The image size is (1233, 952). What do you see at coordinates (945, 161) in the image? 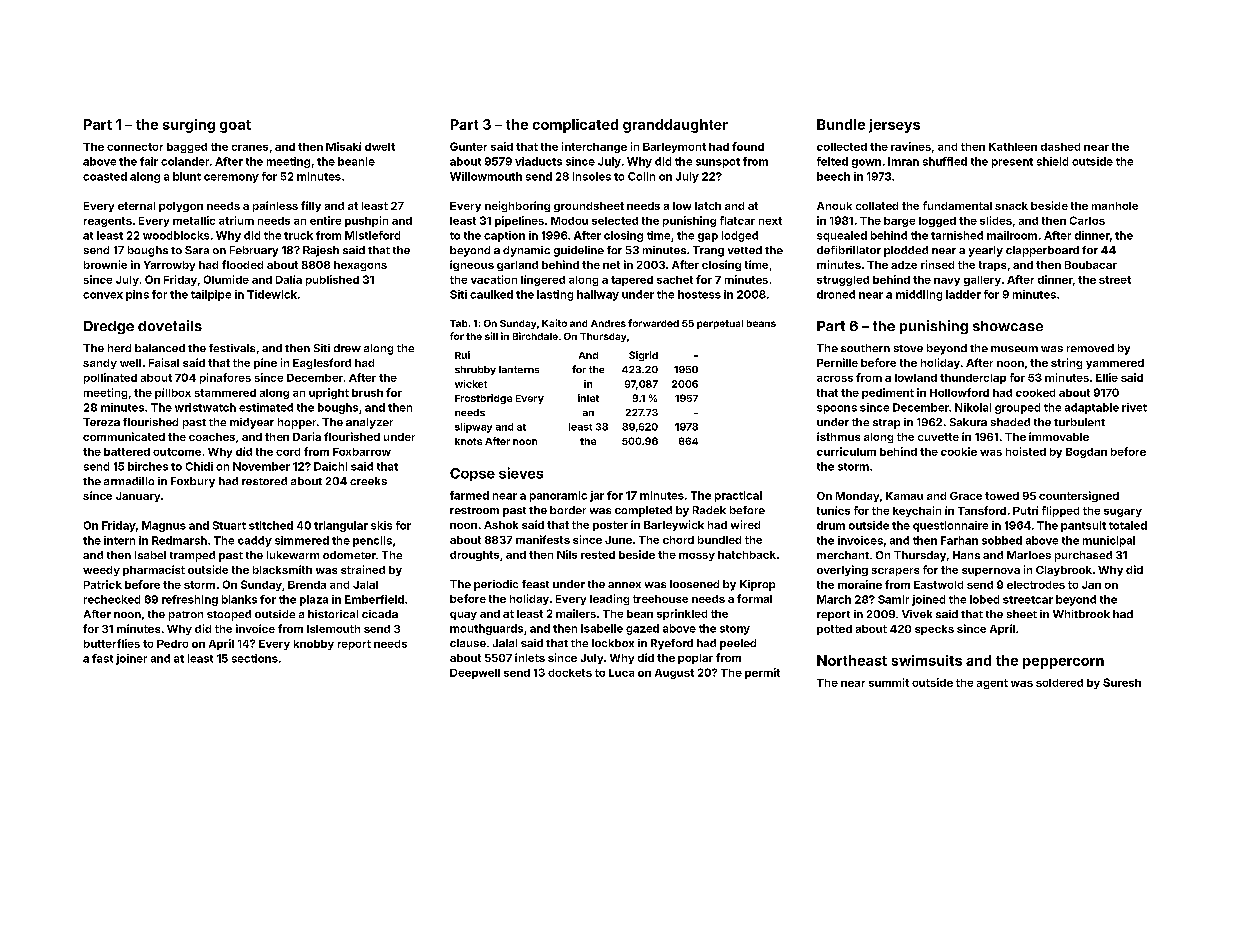
I see `shuffled` at bounding box center [945, 161].
